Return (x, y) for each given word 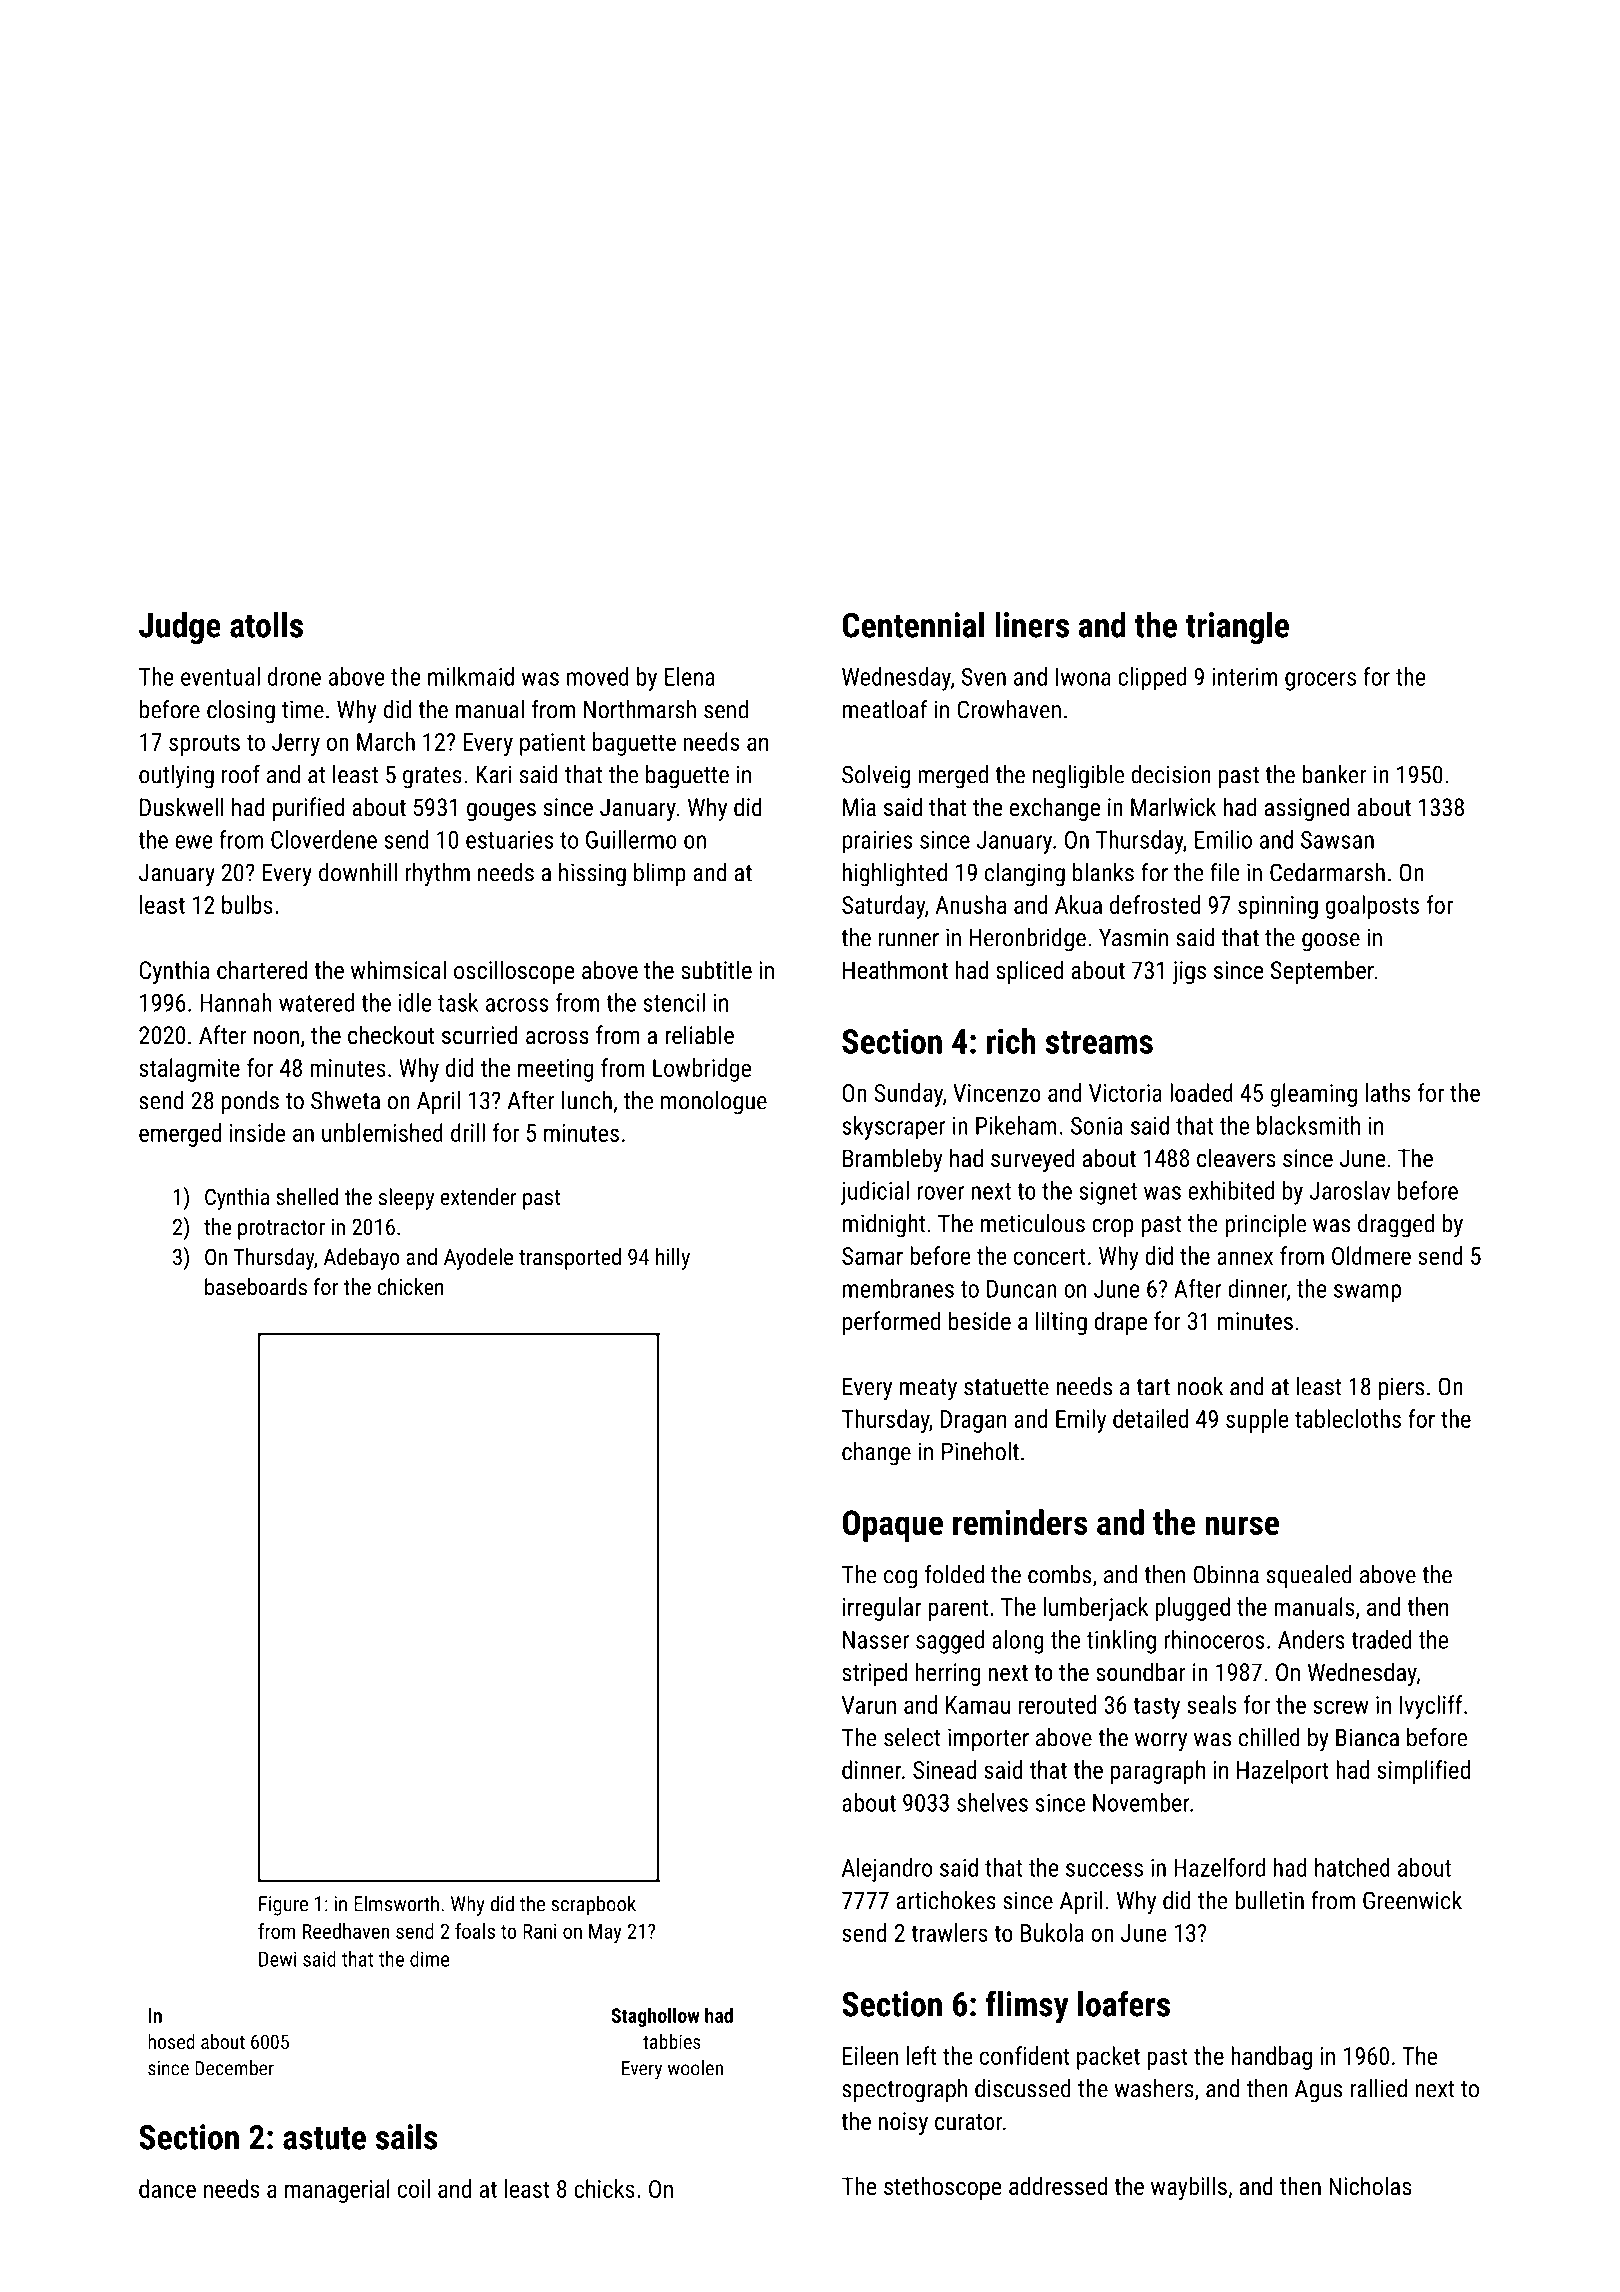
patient (552, 744)
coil (414, 2188)
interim (1244, 677)
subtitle (716, 969)
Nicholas (1370, 2185)
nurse (1242, 1525)
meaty (928, 1390)
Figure (283, 1906)
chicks (604, 2188)
